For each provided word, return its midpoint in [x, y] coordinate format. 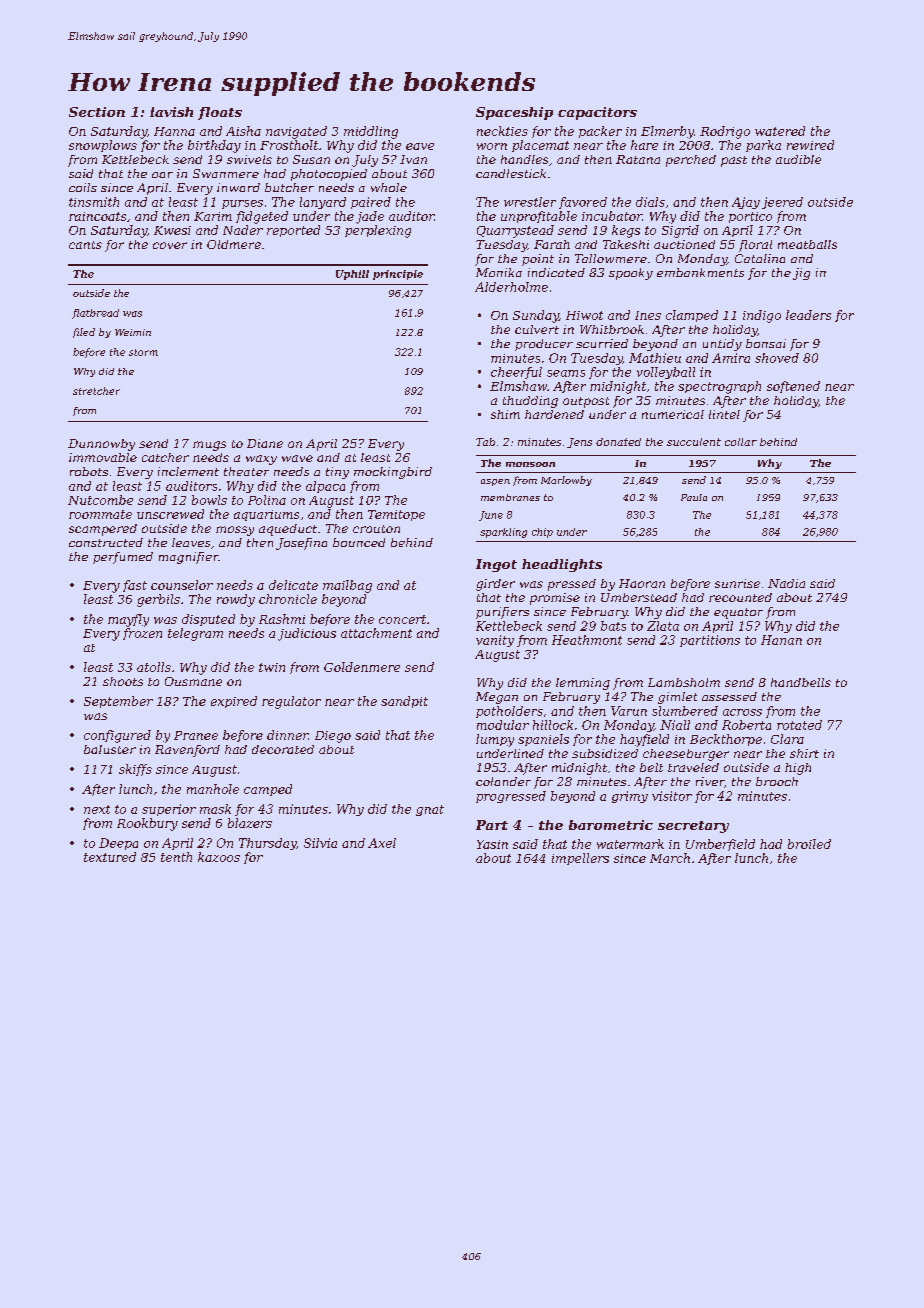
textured [110, 857]
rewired [810, 145]
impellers [580, 859]
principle [398, 275]
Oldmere [234, 244]
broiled [809, 844]
